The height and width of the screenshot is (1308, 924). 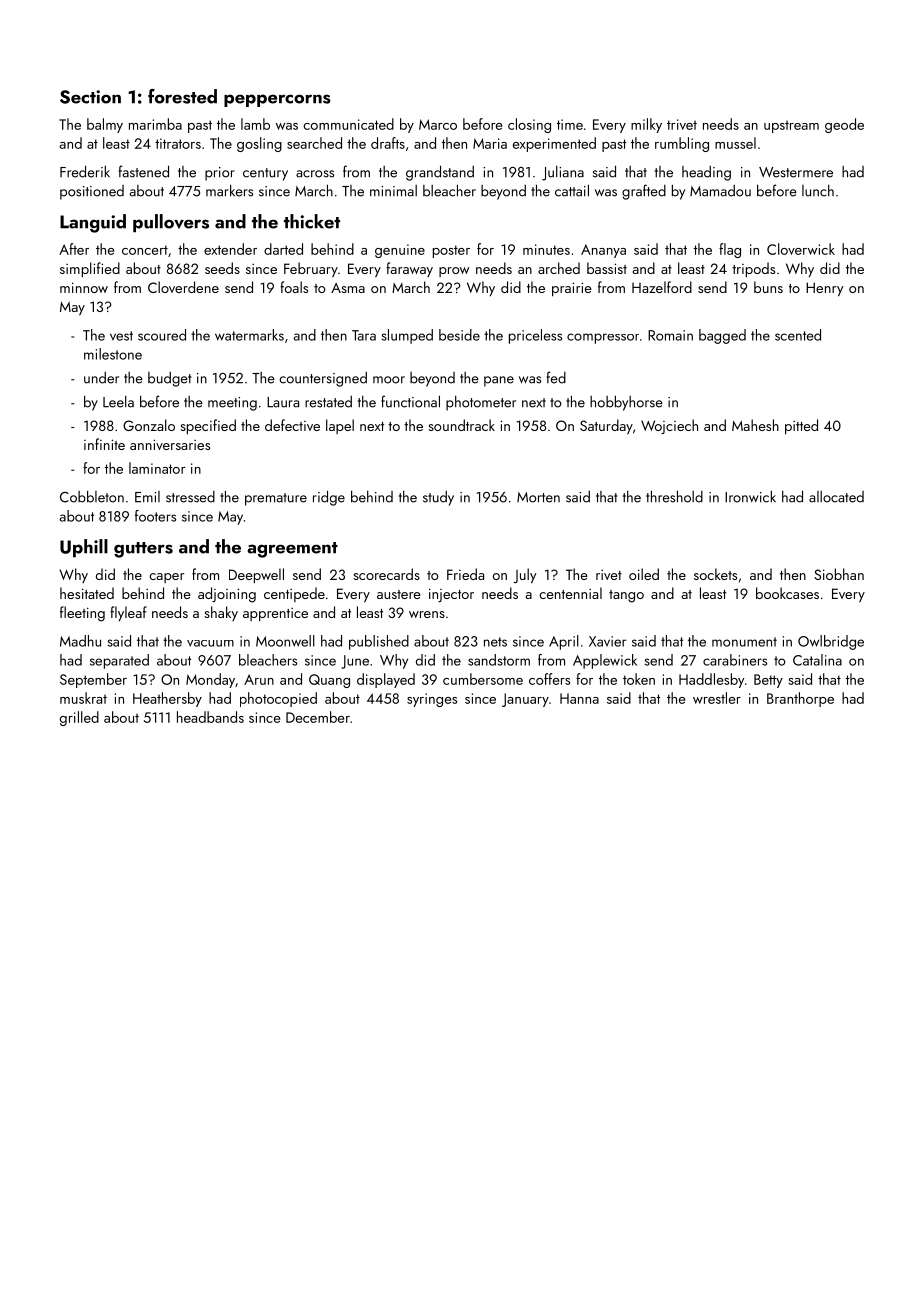 What do you see at coordinates (768, 681) in the screenshot?
I see `Betty` at bounding box center [768, 681].
